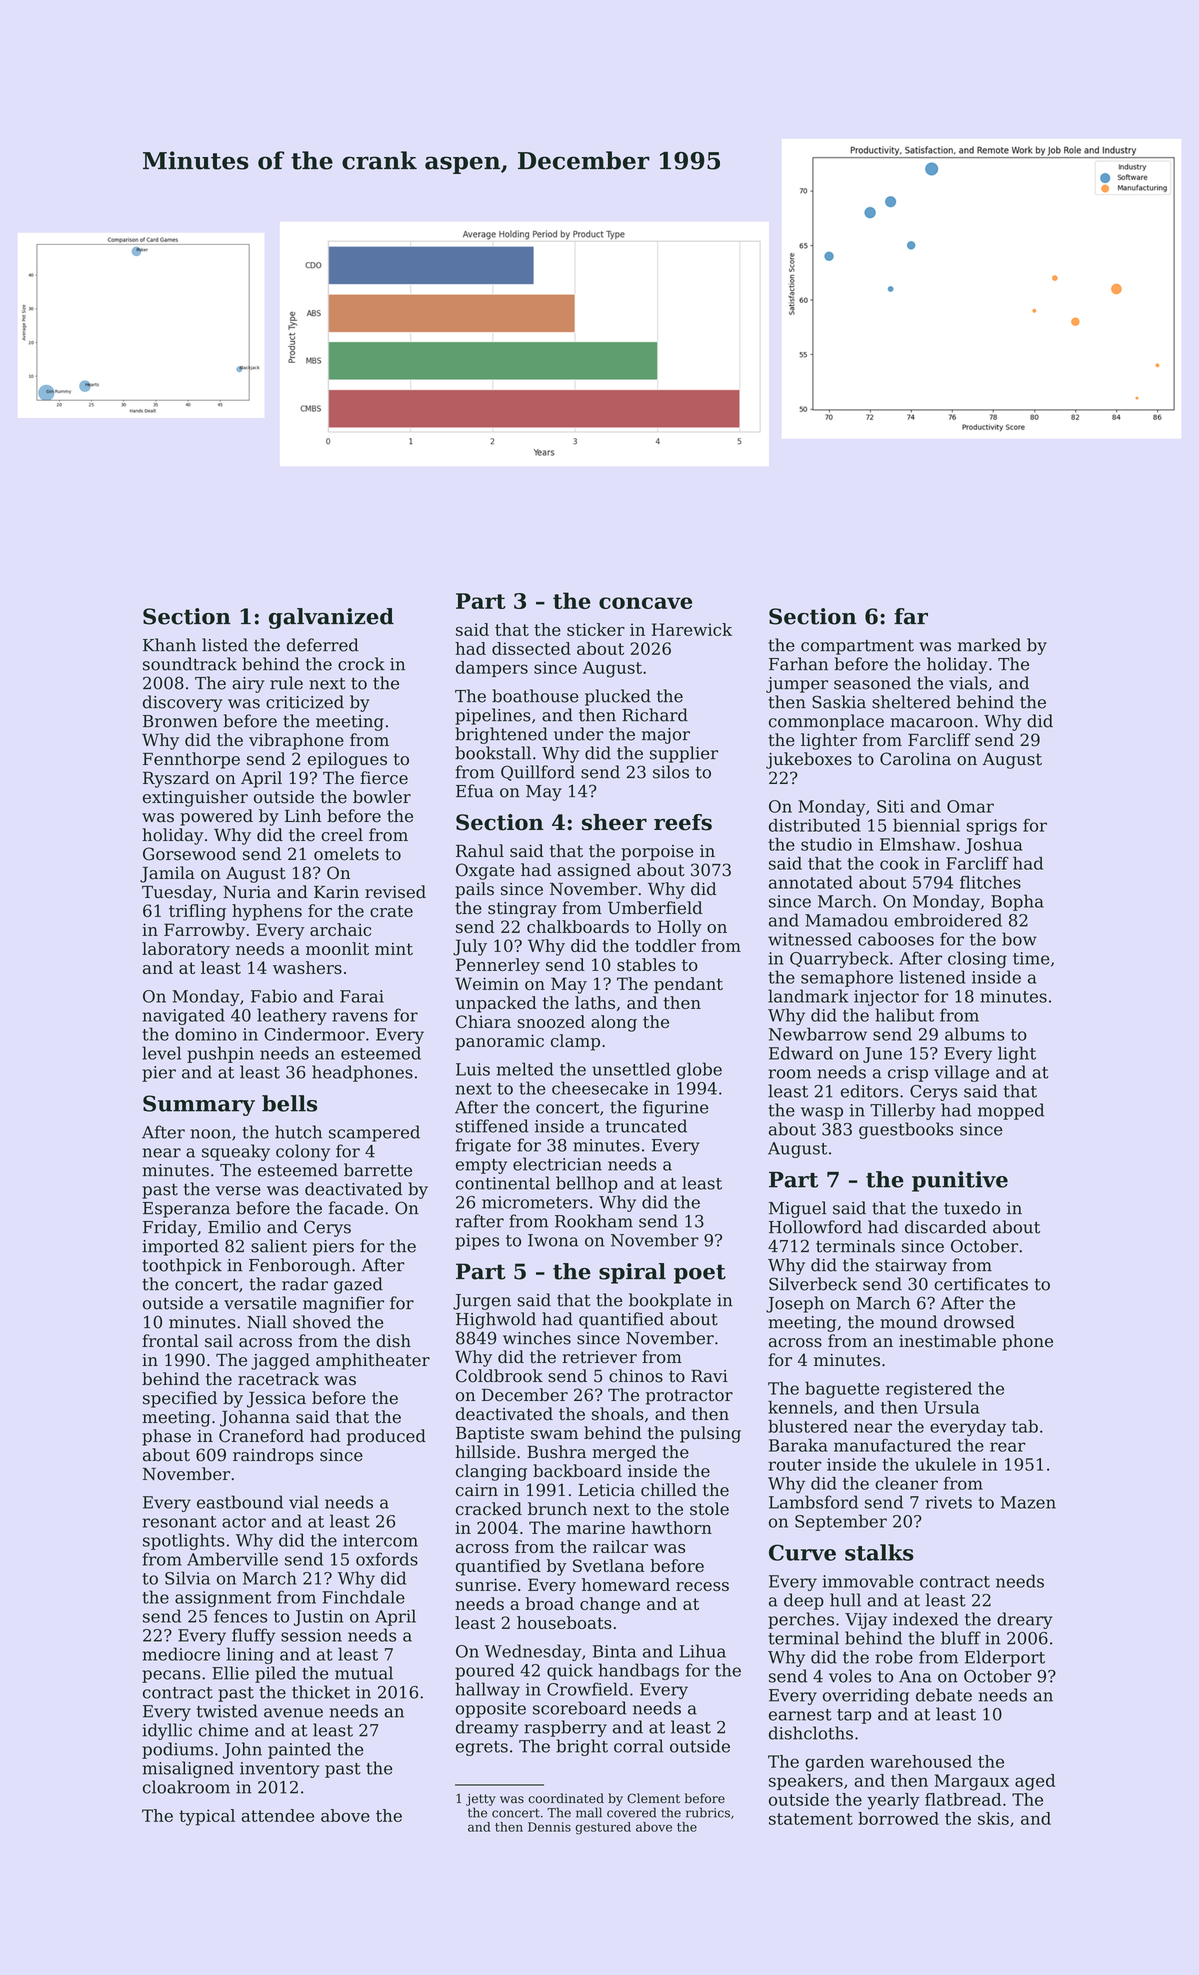 Image resolution: width=1199 pixels, height=1975 pixels. What do you see at coordinates (655, 715) in the screenshot?
I see `Richard` at bounding box center [655, 715].
